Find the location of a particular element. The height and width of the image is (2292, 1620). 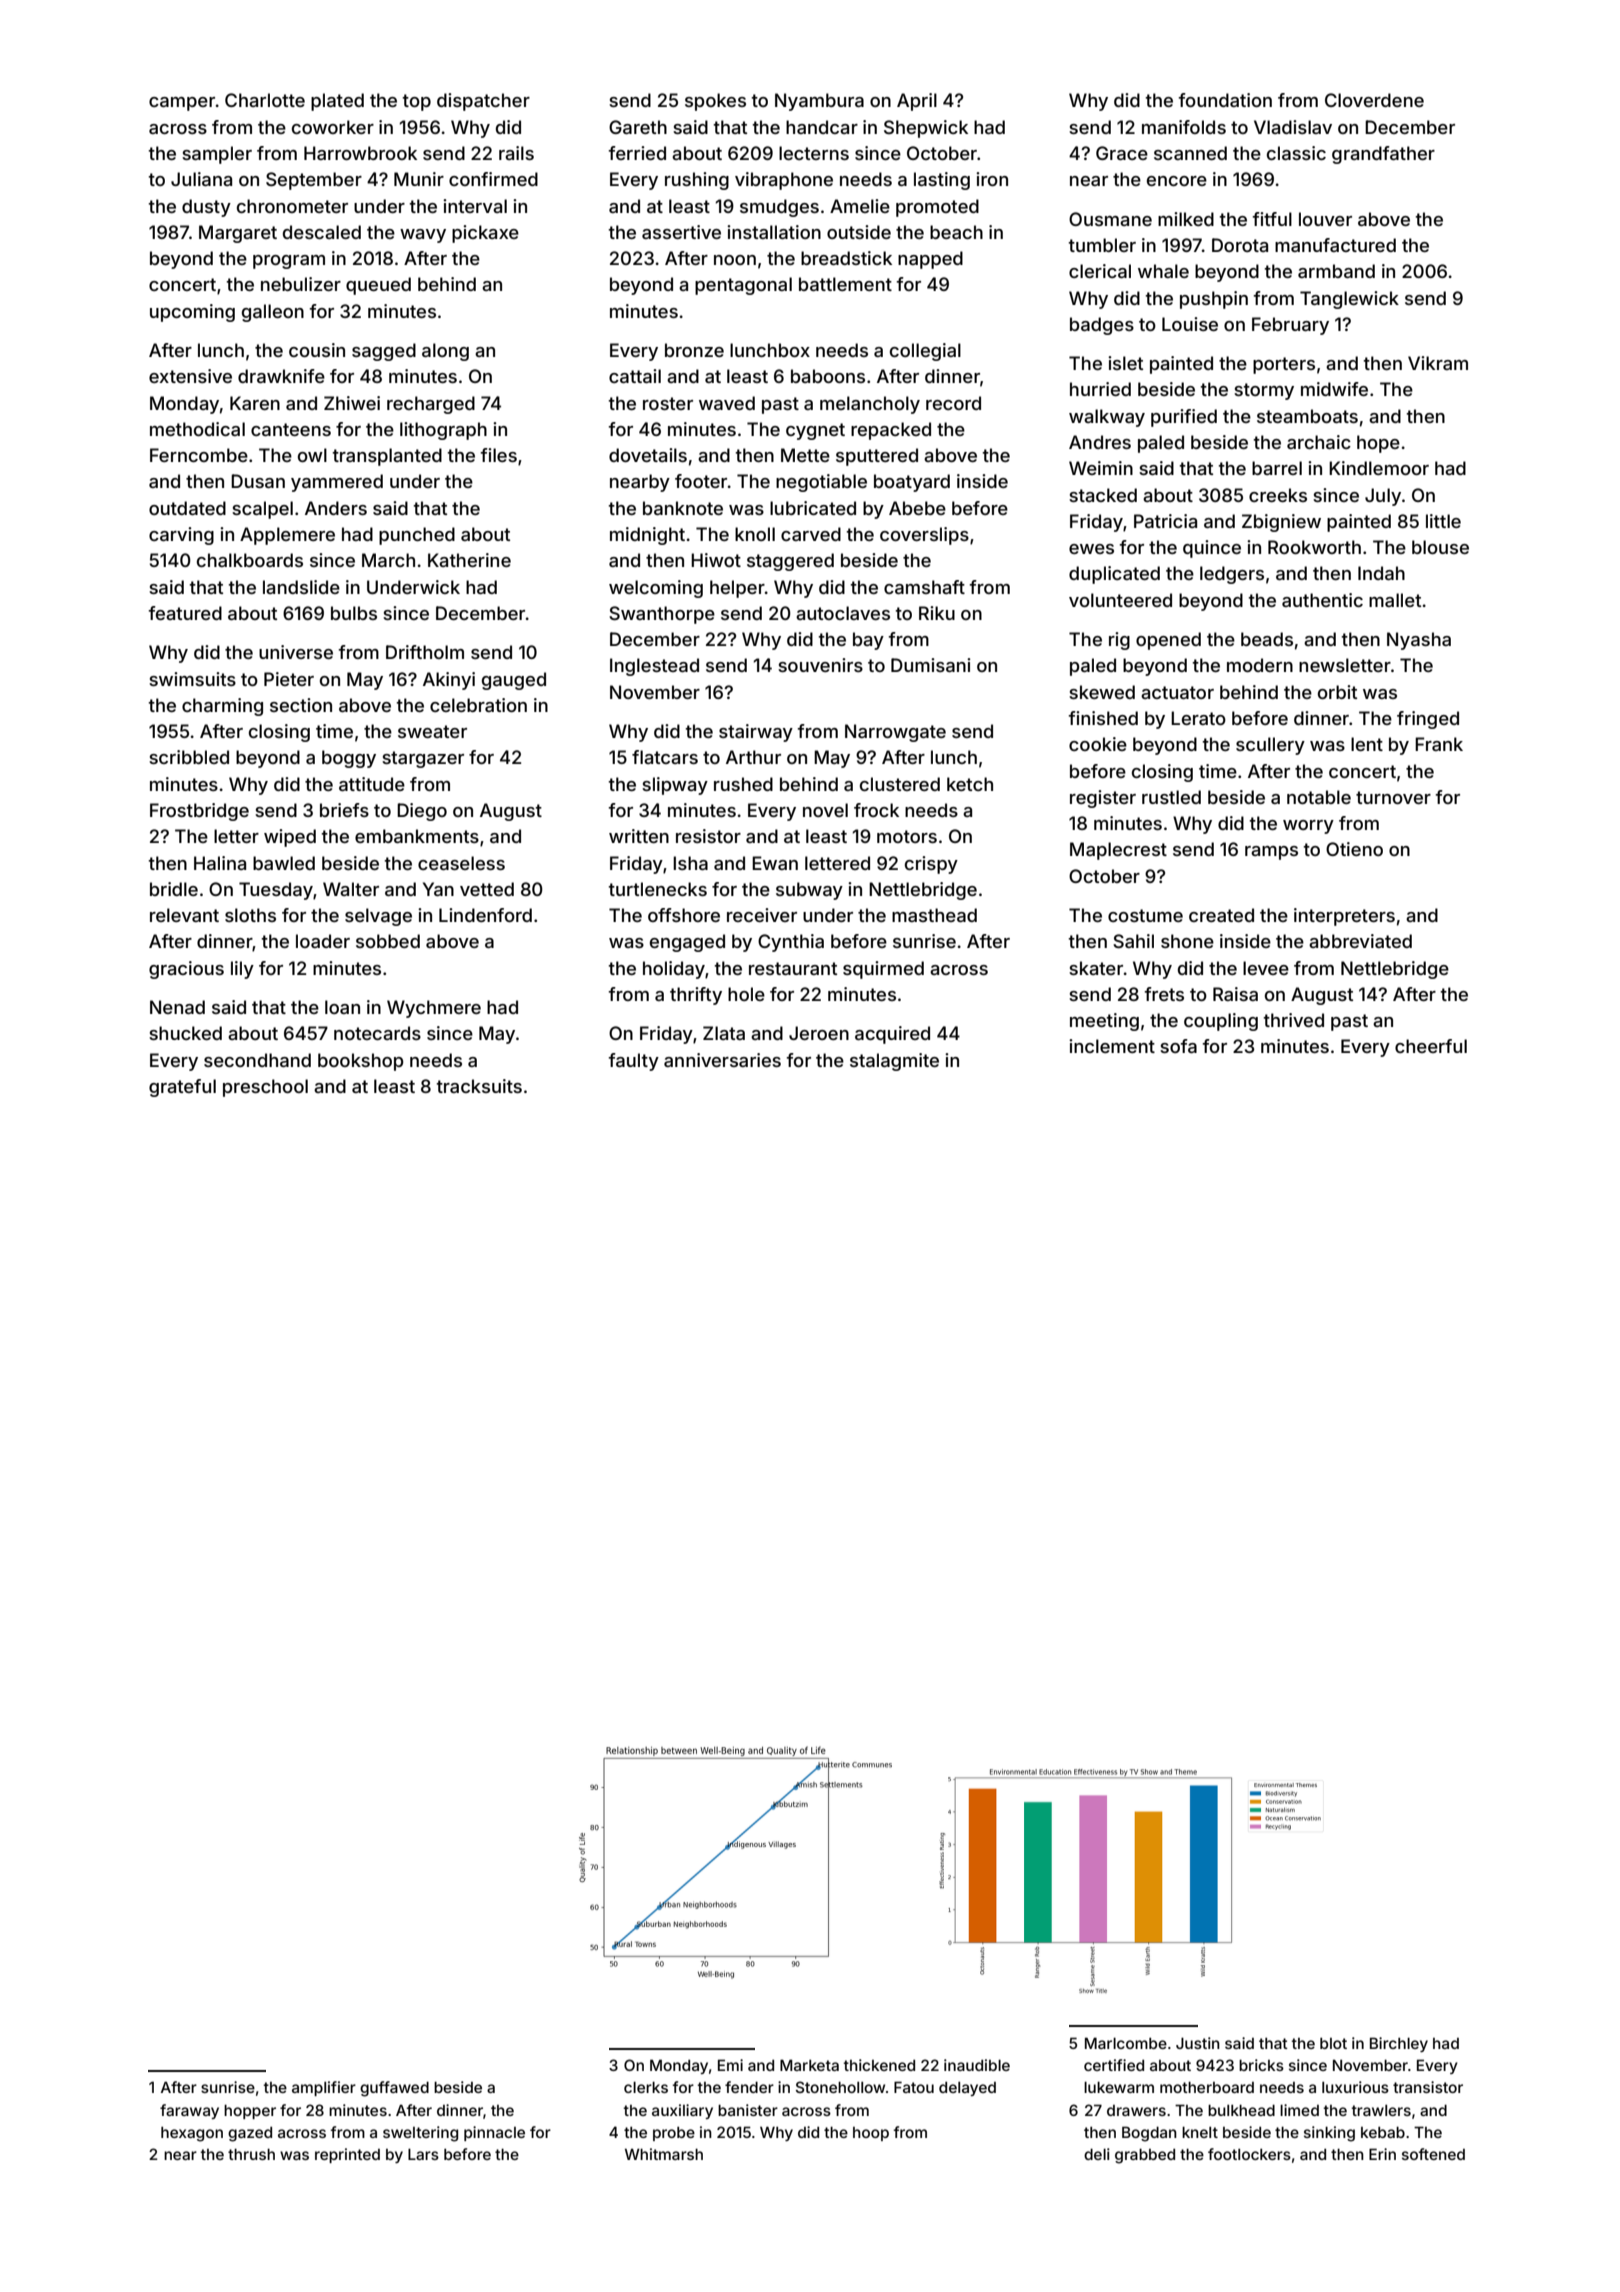

Birchley is located at coordinates (1399, 2044).
